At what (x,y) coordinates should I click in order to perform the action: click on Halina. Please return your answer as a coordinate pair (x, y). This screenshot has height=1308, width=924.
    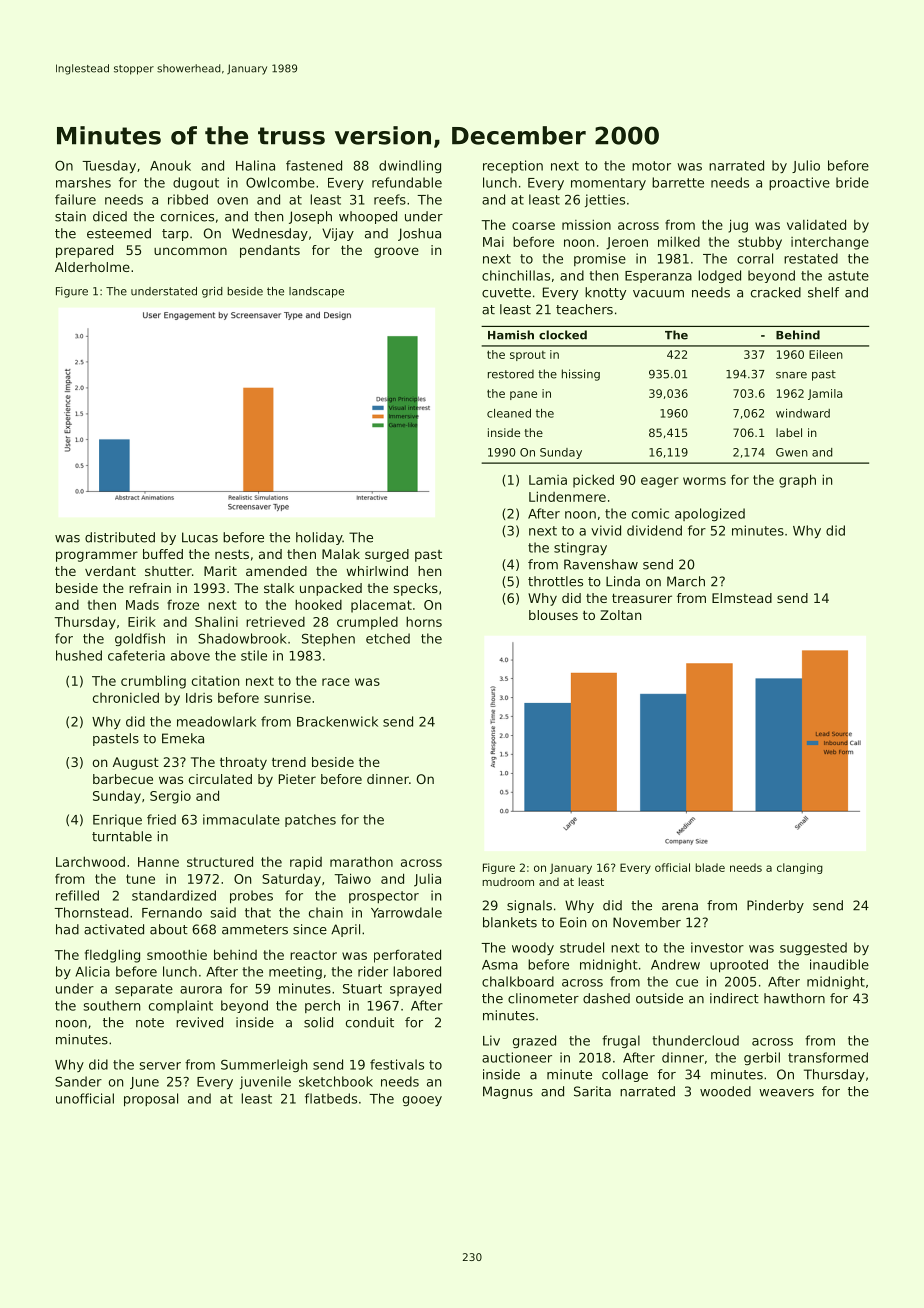
    Looking at the image, I should click on (255, 165).
